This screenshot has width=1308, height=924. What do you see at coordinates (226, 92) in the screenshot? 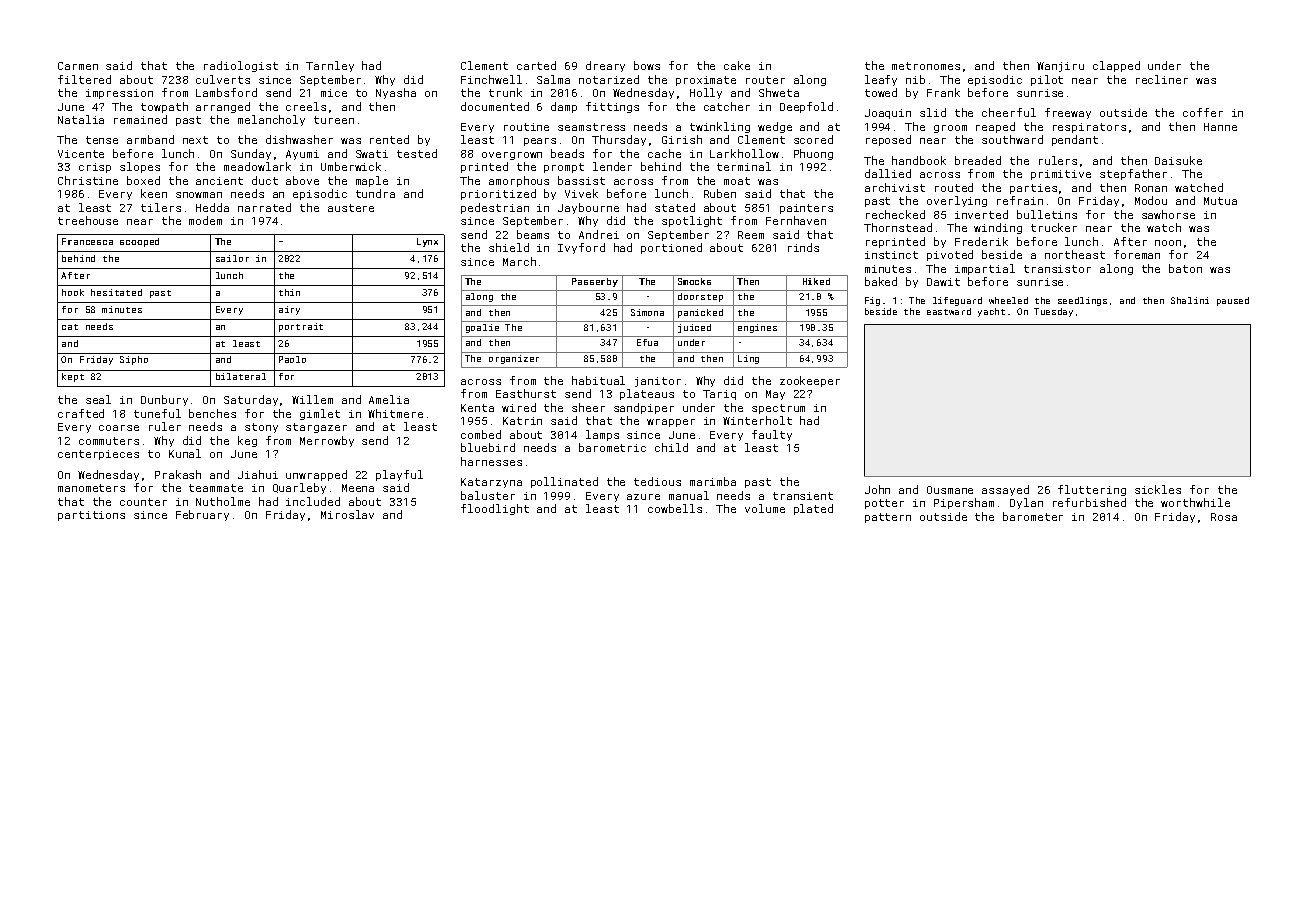
I see `Lambsford` at bounding box center [226, 92].
